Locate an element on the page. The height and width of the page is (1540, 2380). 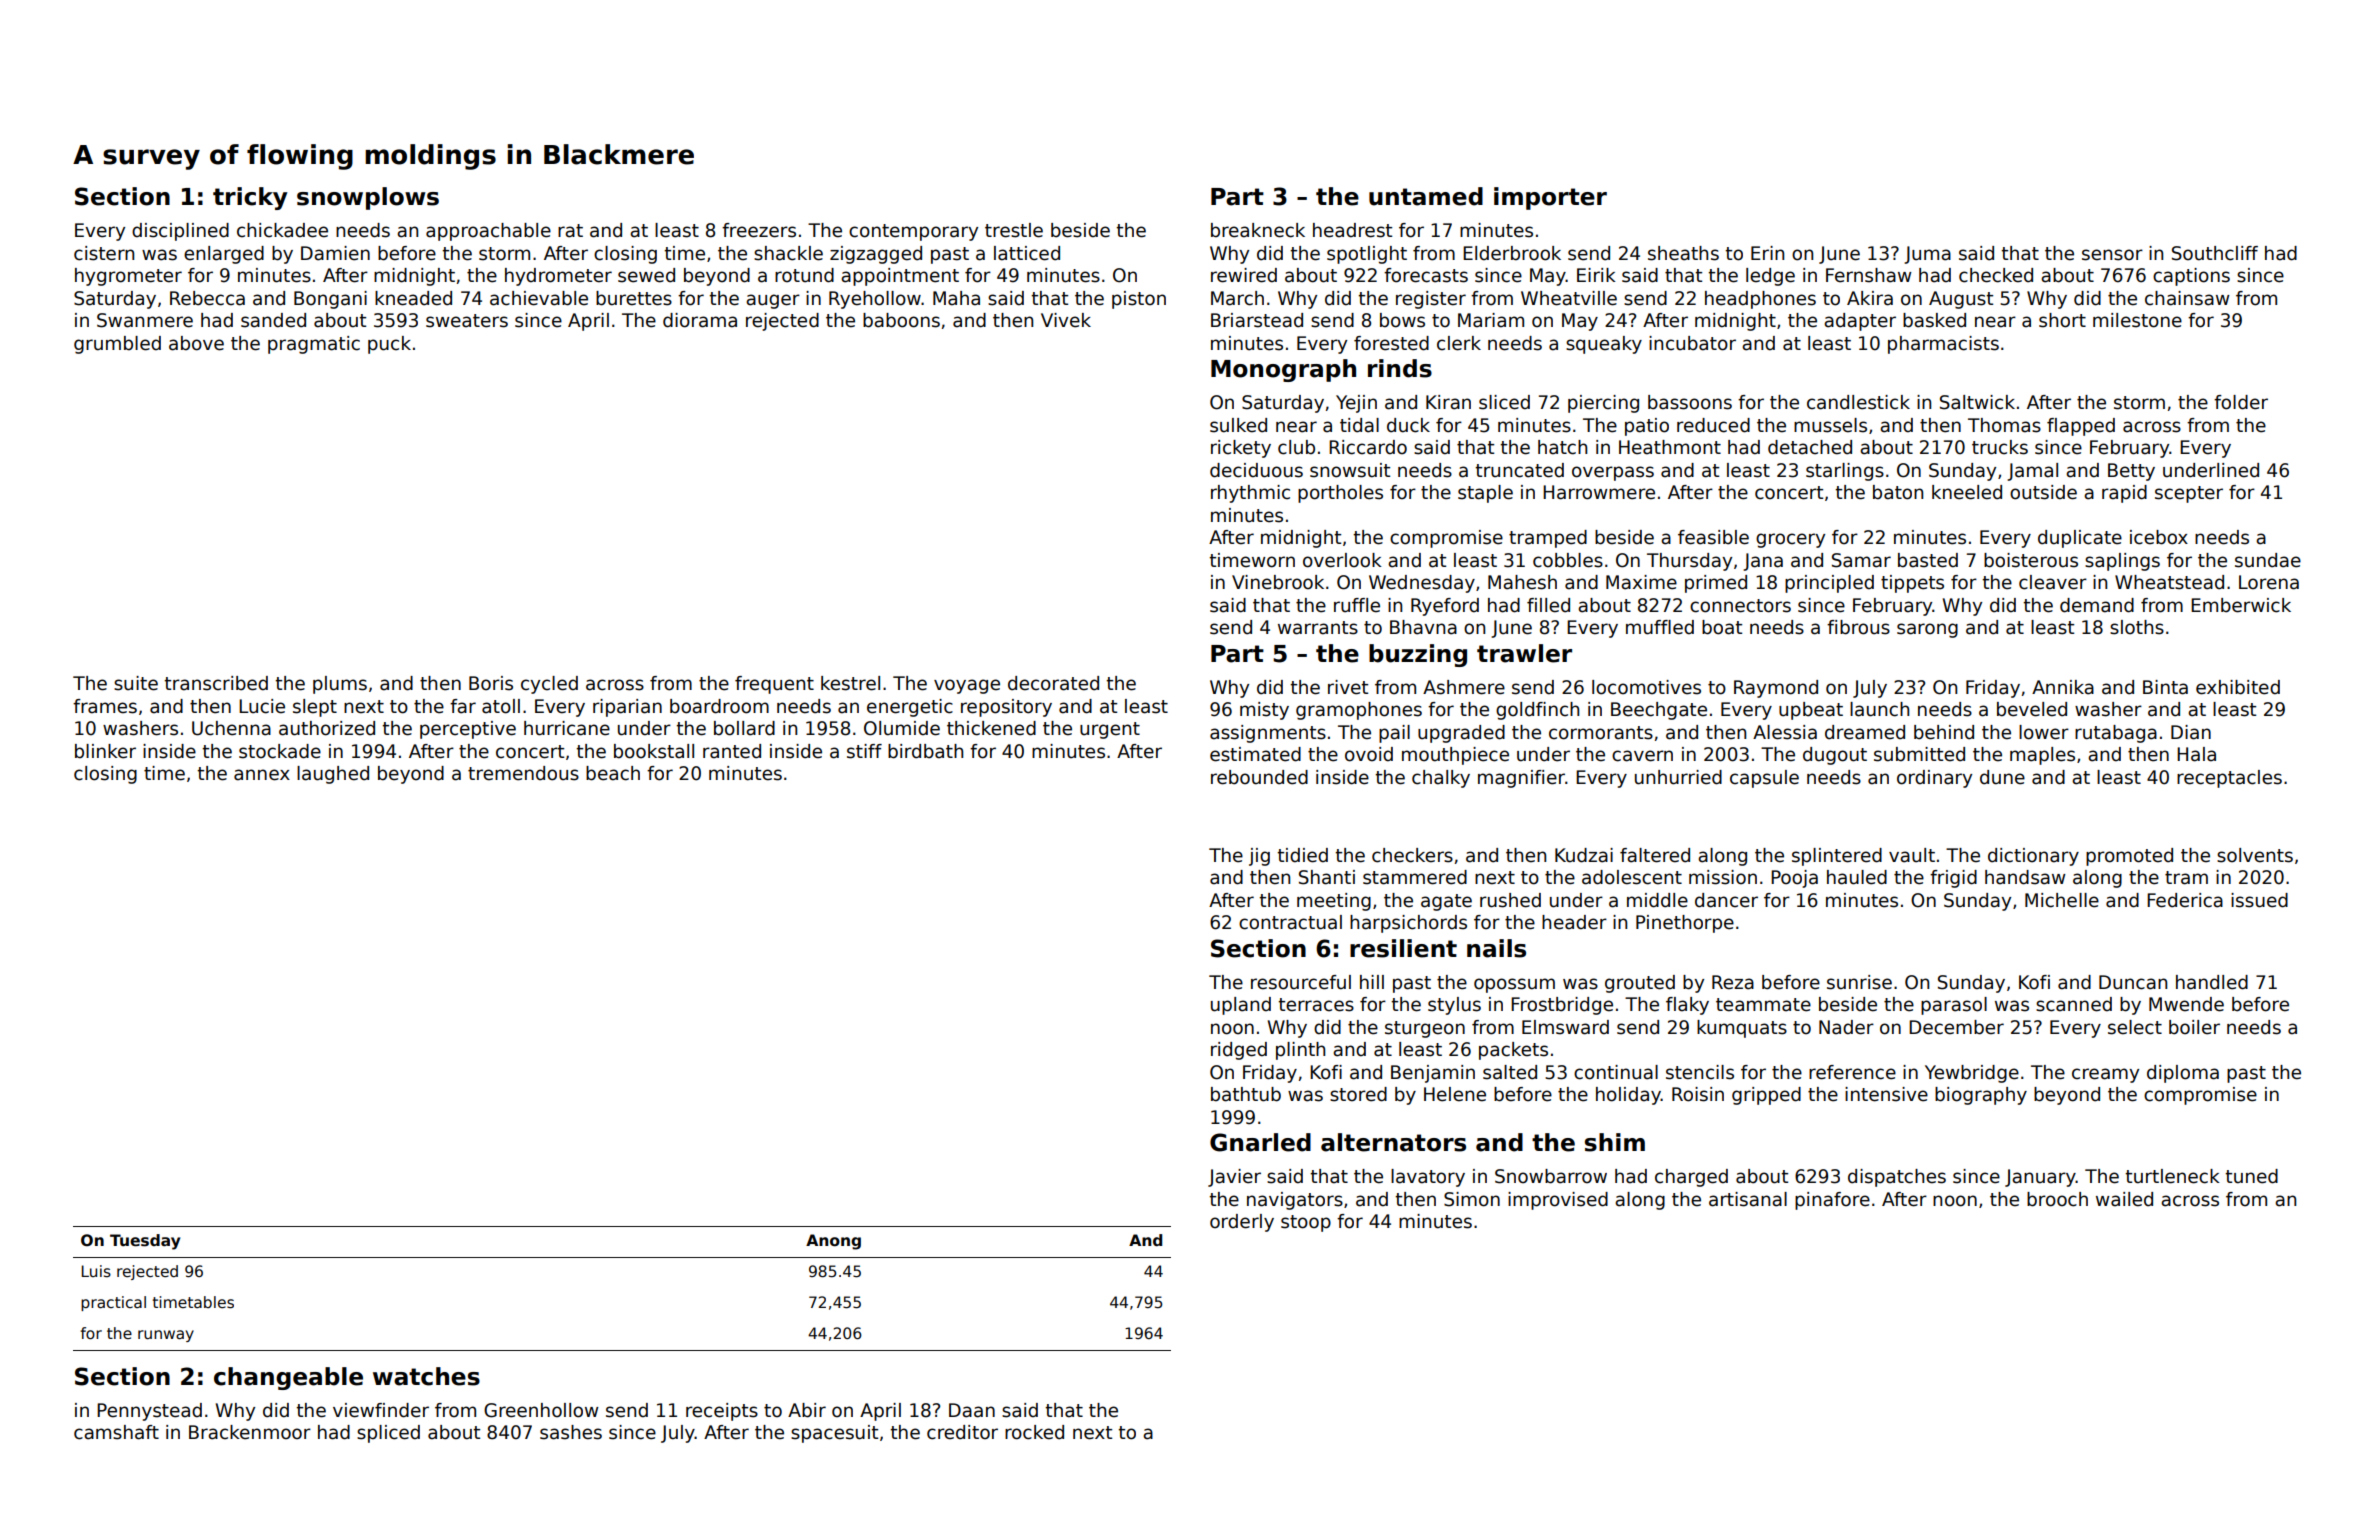
camshaft is located at coordinates (116, 1432).
